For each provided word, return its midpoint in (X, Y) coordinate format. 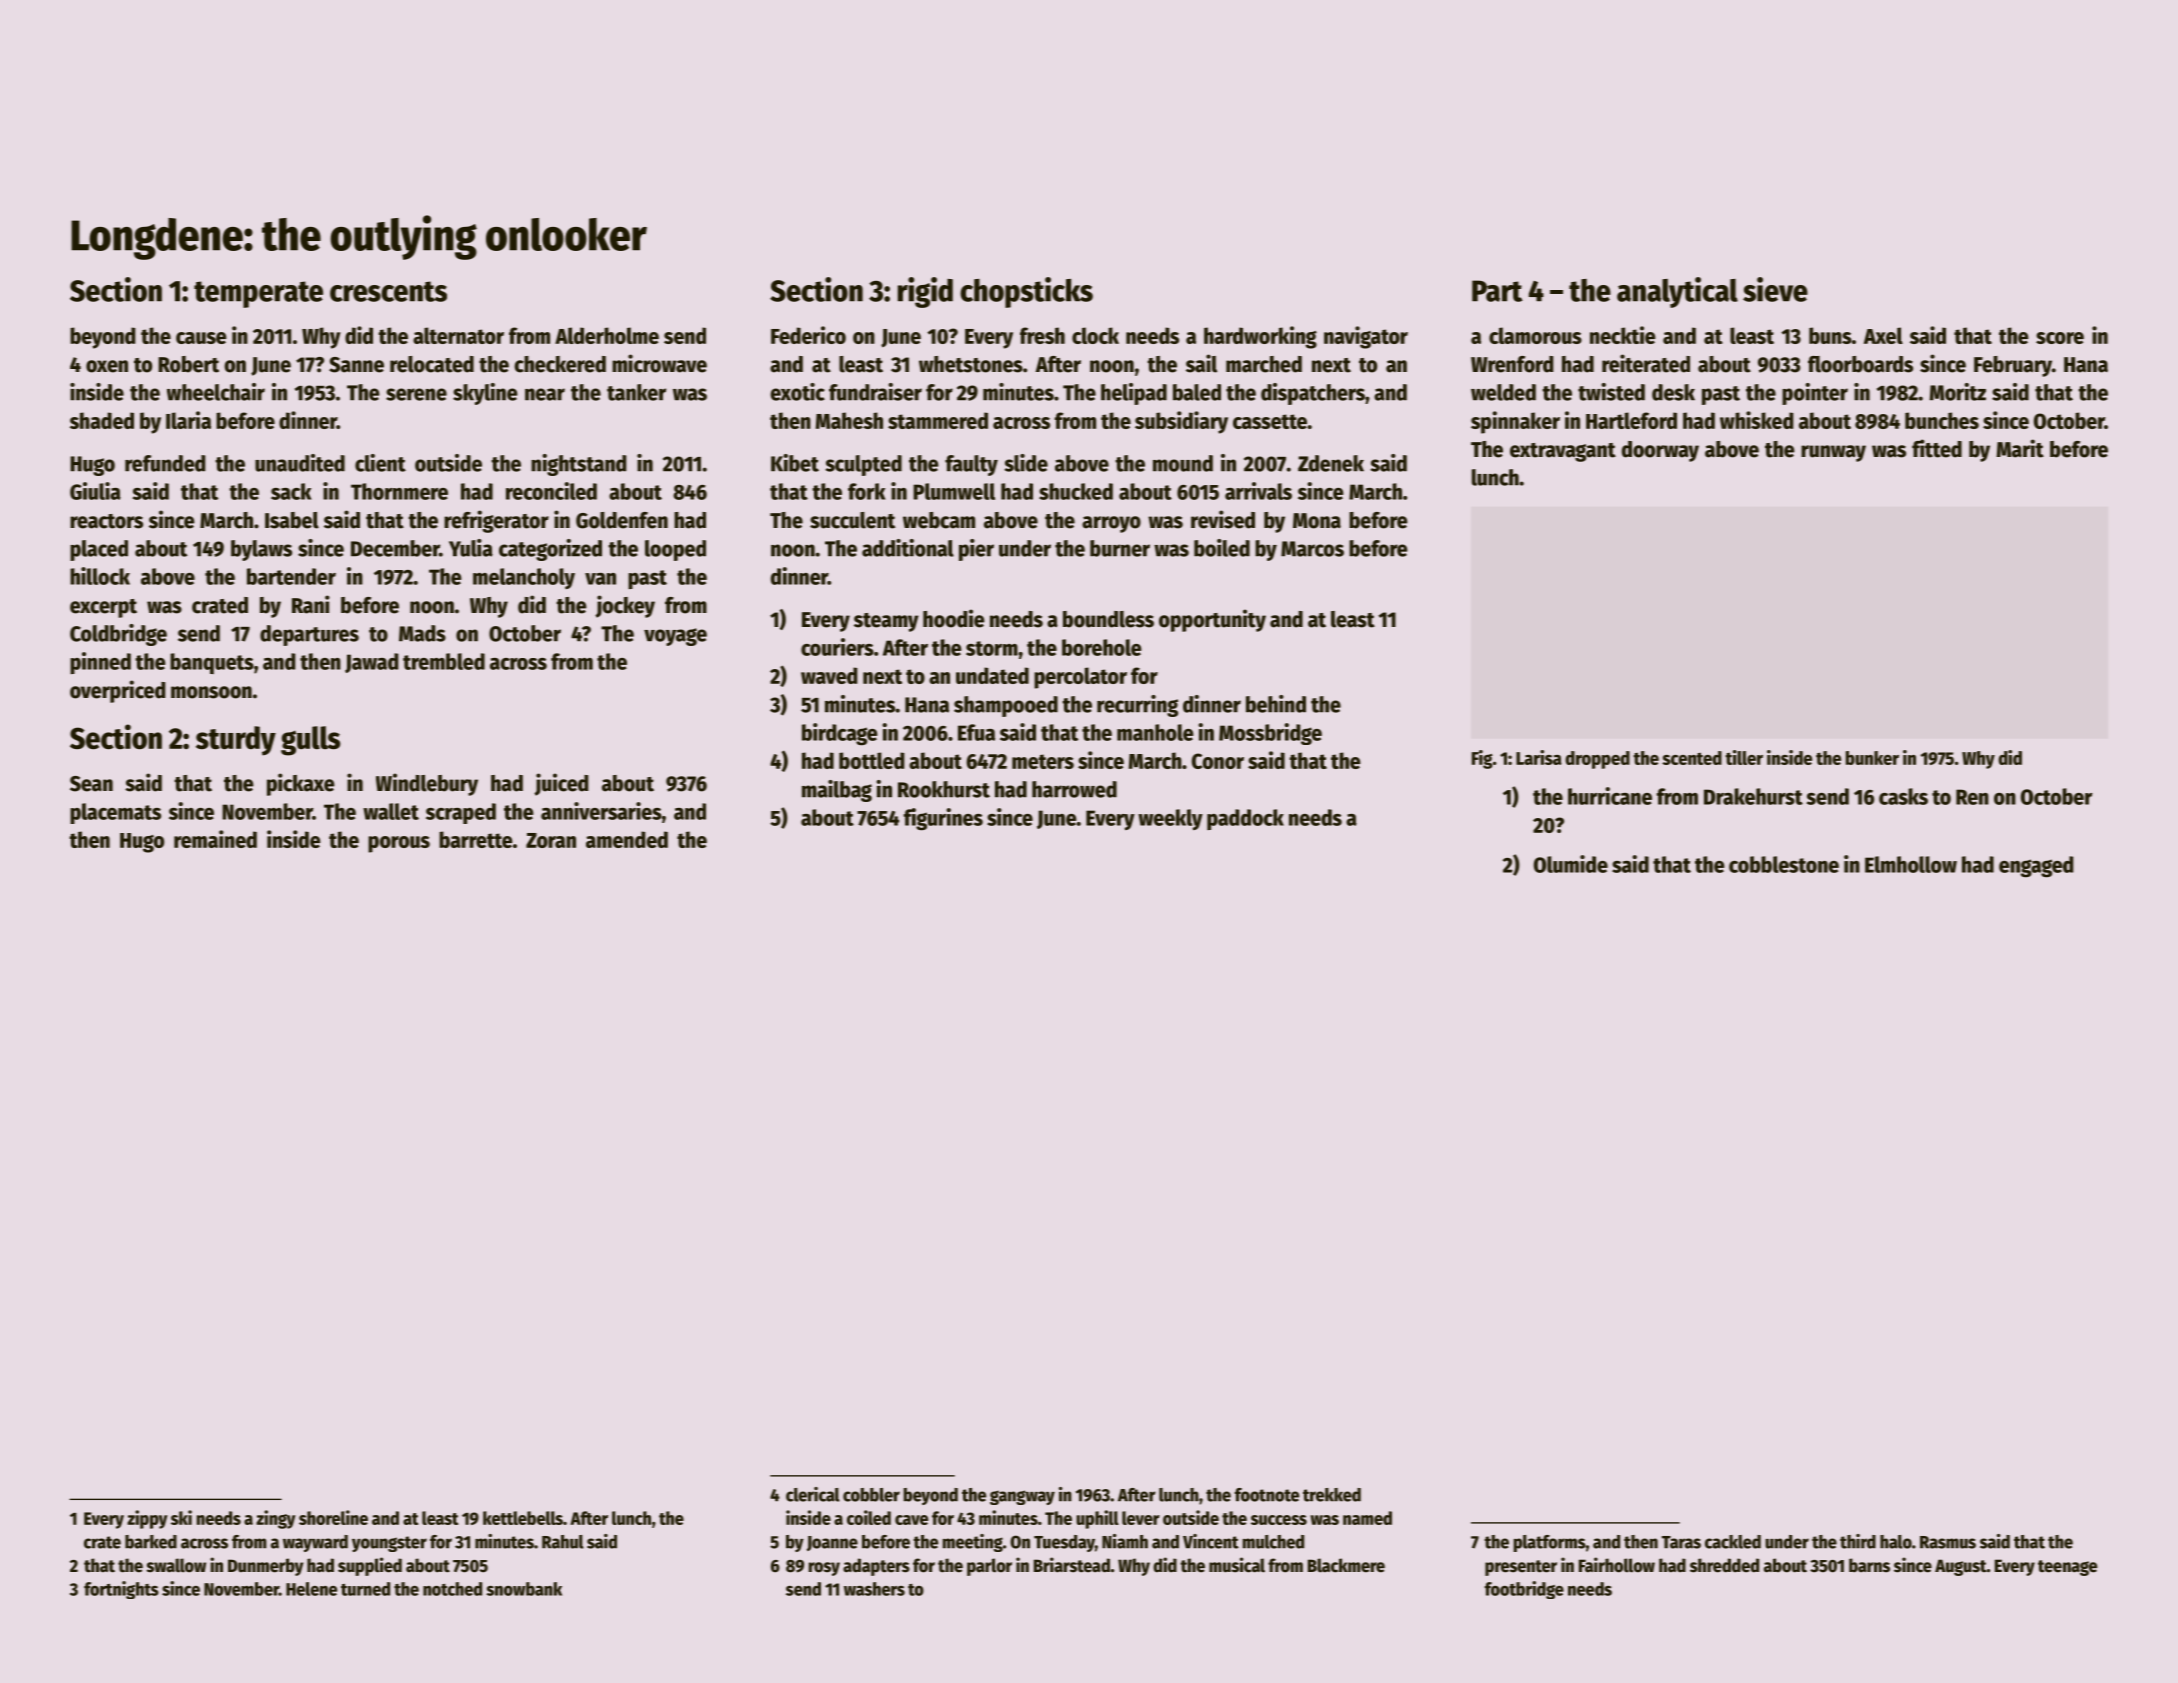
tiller (1744, 757)
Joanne (832, 1543)
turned (365, 1589)
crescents (388, 291)
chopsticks (1026, 292)
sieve (1775, 289)
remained (215, 839)
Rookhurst (944, 789)
